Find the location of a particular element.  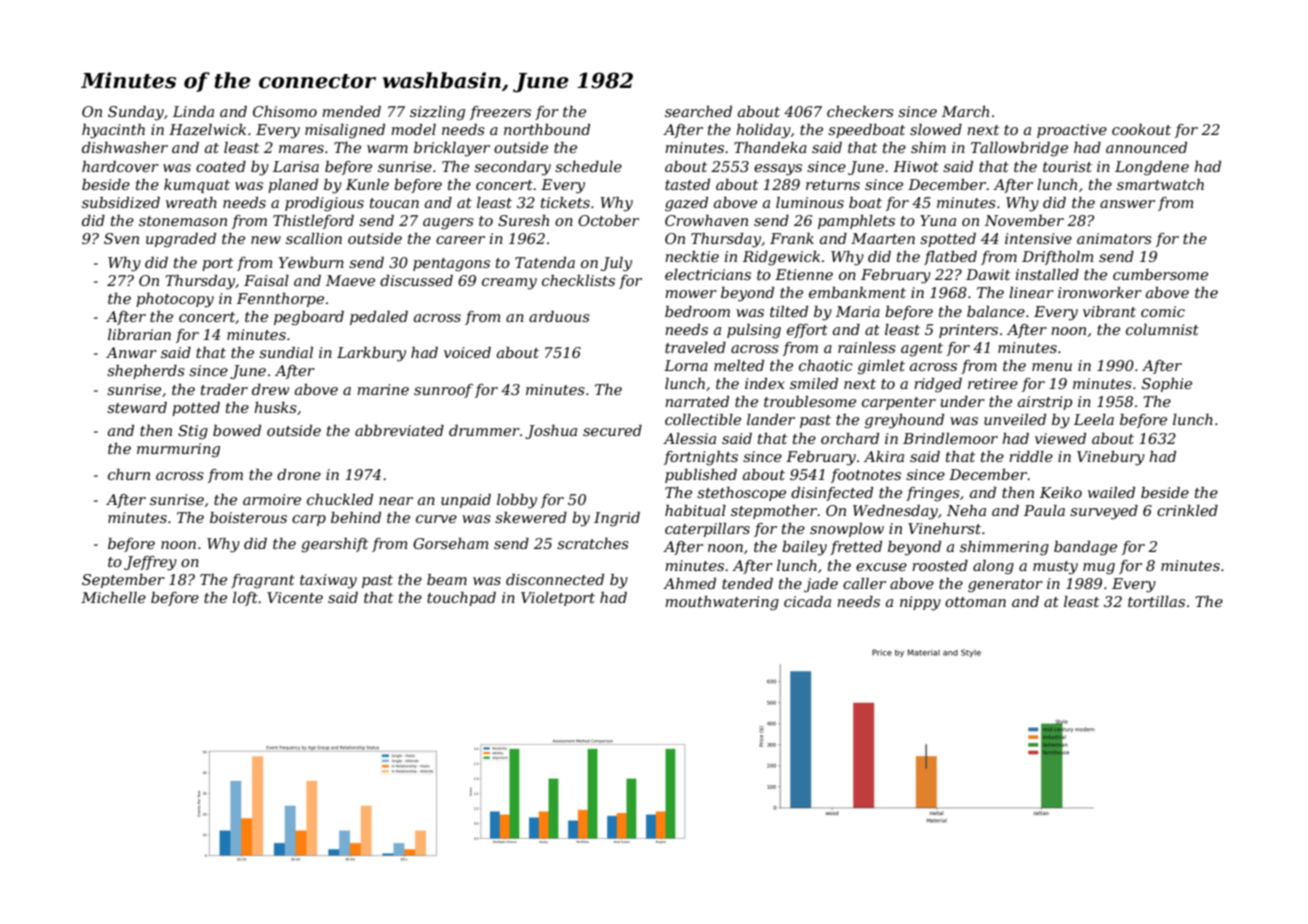

mares is located at coordinates (301, 149).
